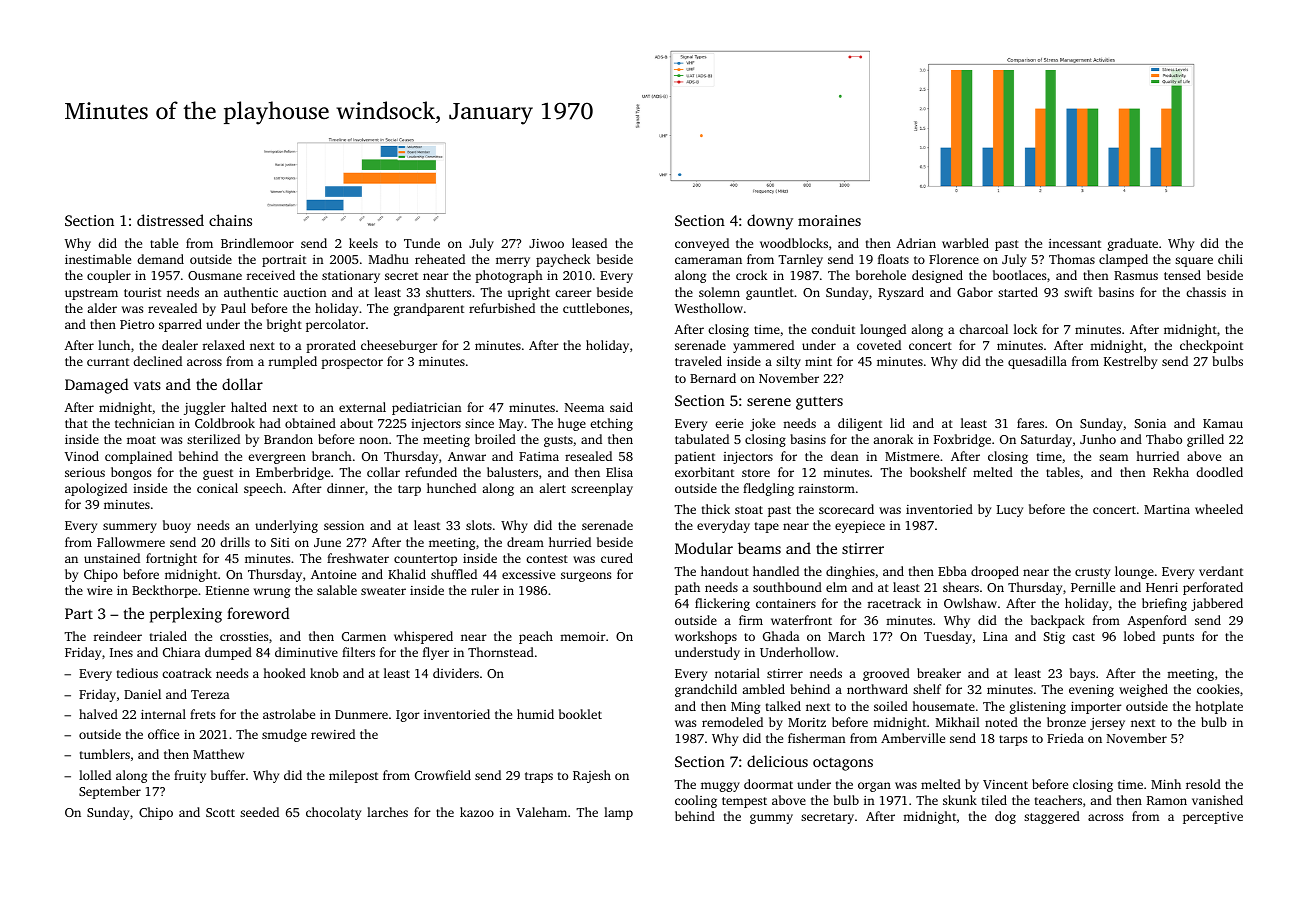 The width and height of the document is (1308, 924). I want to click on Foxbridge, so click(962, 440).
